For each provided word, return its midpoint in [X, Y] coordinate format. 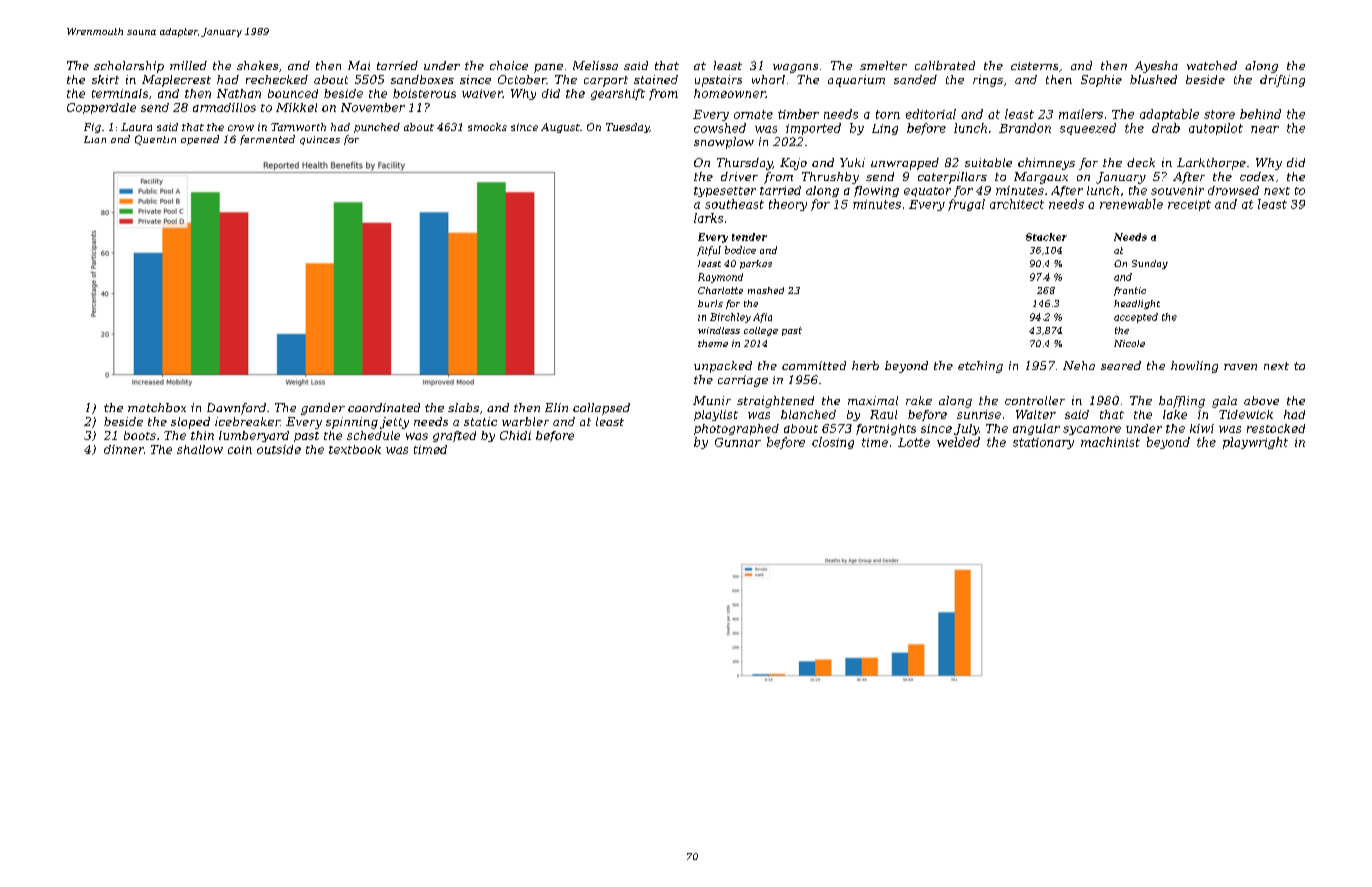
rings [988, 81]
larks [708, 218]
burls [710, 303]
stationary [1043, 443]
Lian [95, 139]
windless [719, 330]
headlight [1137, 304]
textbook [355, 449]
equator [927, 192]
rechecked [277, 79]
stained [656, 79]
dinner [124, 449]
